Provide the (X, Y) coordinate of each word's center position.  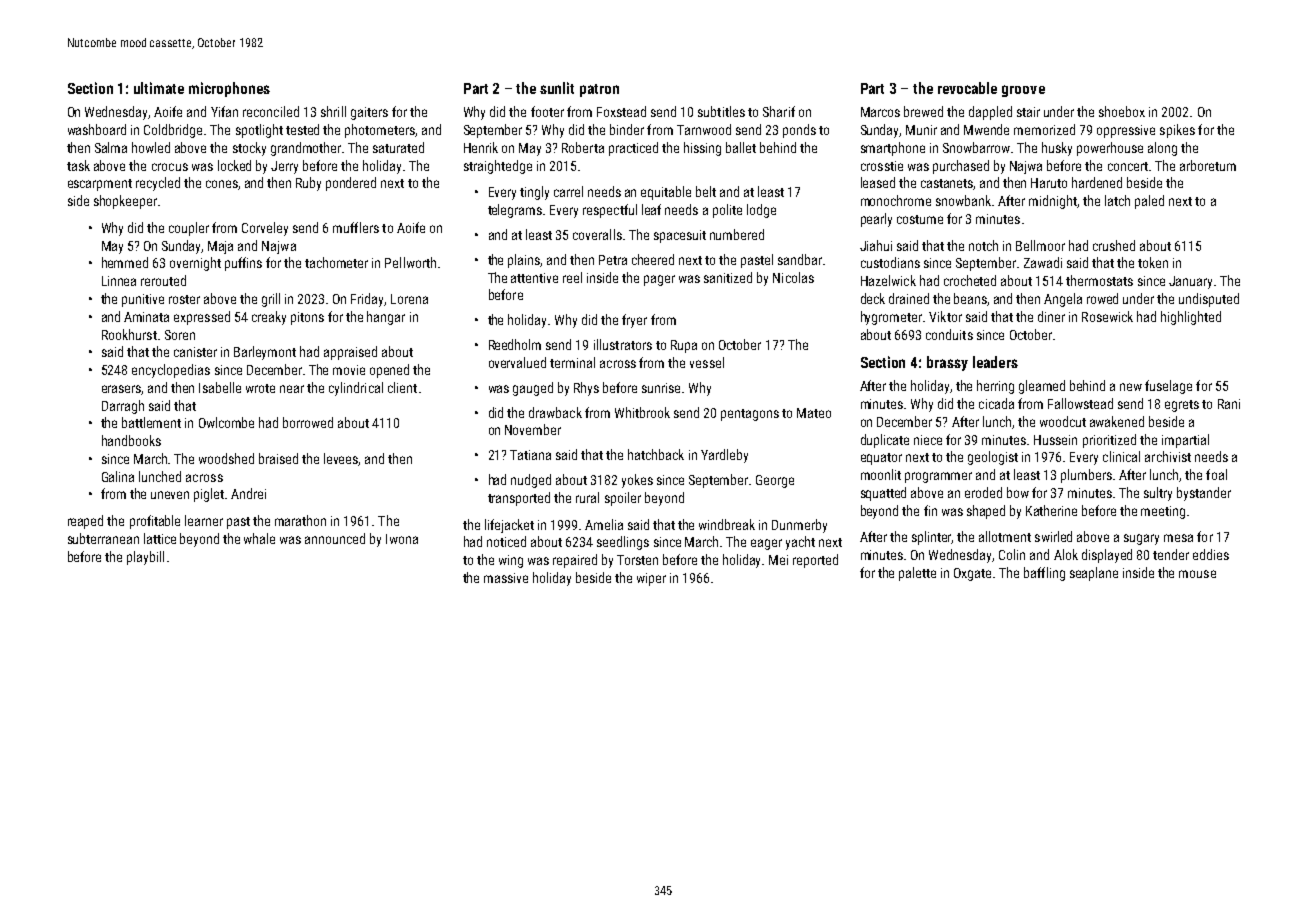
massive (506, 578)
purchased (961, 167)
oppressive (1126, 131)
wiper (651, 579)
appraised (350, 353)
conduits (949, 334)
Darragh (123, 407)
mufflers (356, 227)
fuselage (1168, 387)
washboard (97, 129)
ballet (741, 147)
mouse (1197, 574)
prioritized (1109, 441)
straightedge (498, 167)
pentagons (750, 415)
